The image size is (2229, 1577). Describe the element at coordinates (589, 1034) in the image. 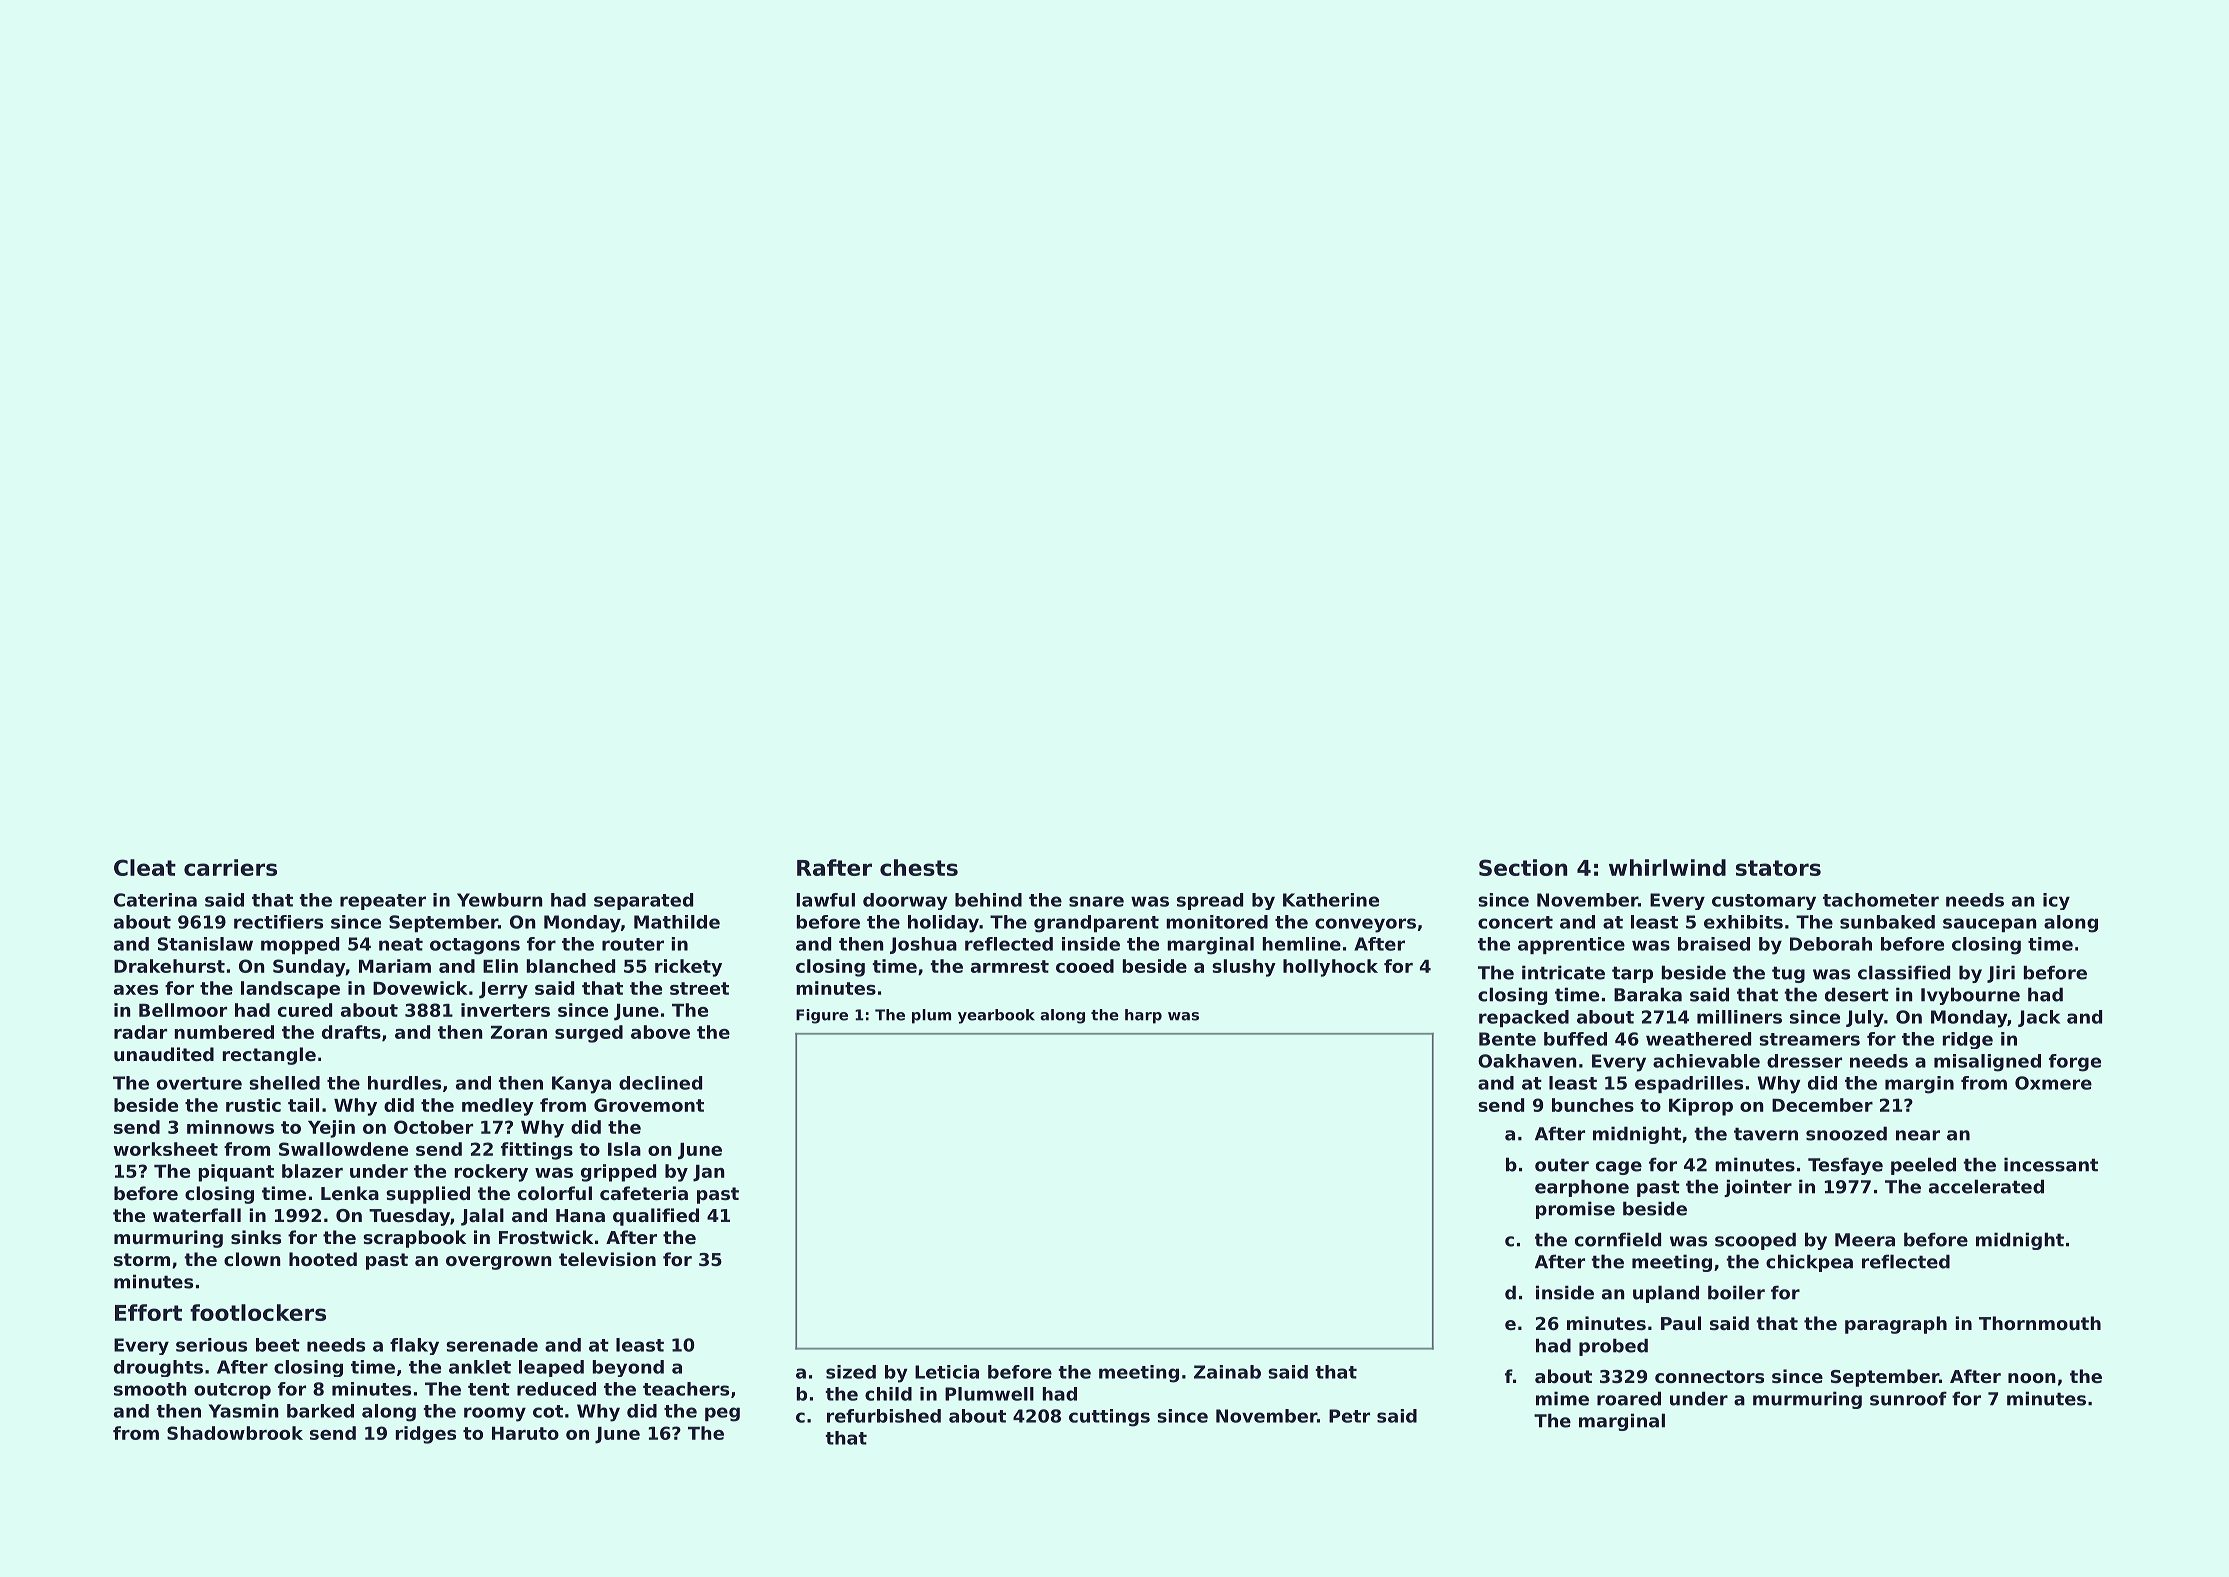

I see `surged` at that location.
